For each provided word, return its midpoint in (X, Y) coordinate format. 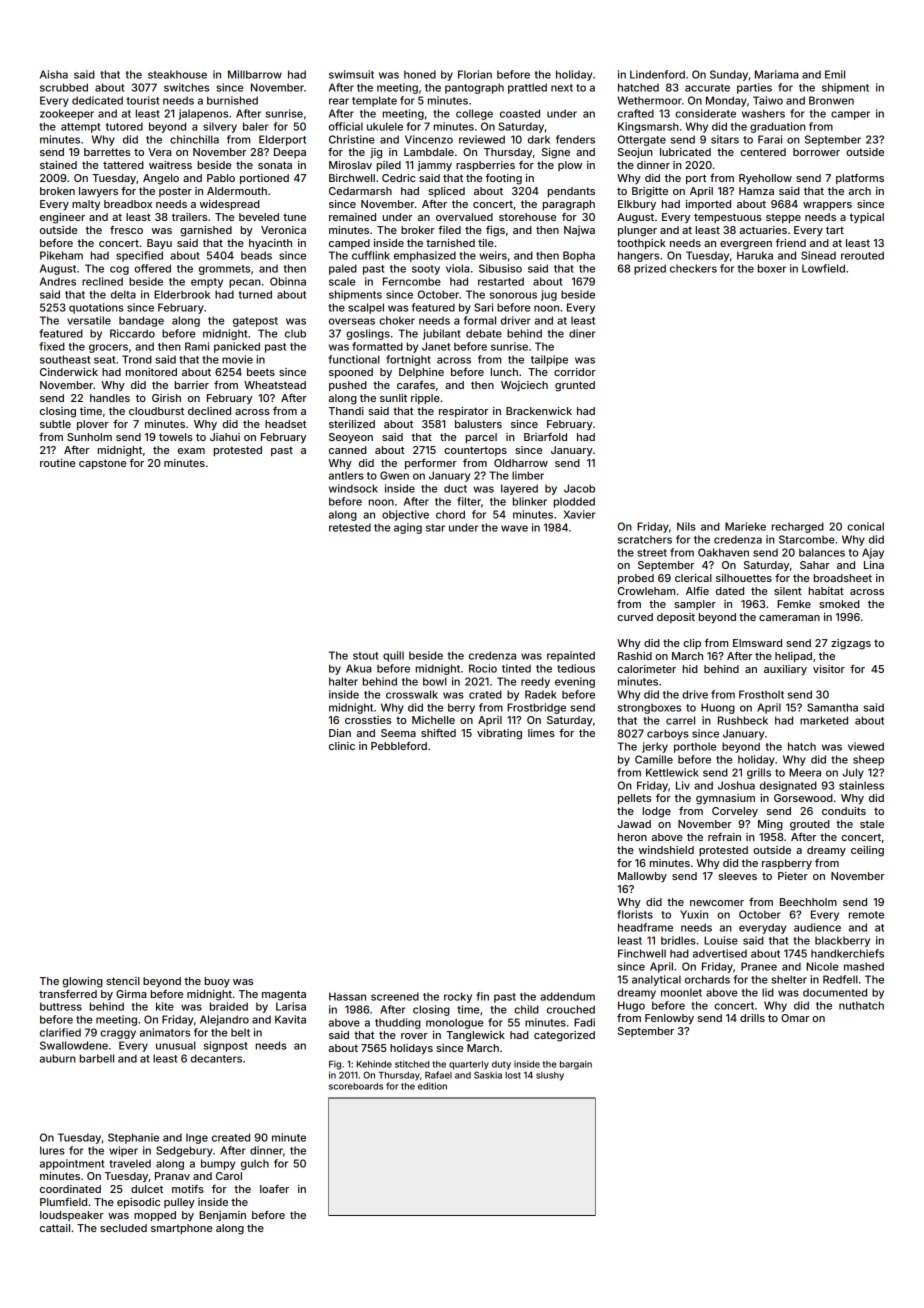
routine (57, 463)
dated (730, 591)
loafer (274, 1189)
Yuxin (694, 914)
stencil (123, 981)
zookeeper (67, 114)
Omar (795, 1018)
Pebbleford (399, 745)
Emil (835, 74)
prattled (527, 88)
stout (365, 656)
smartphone (181, 1229)
